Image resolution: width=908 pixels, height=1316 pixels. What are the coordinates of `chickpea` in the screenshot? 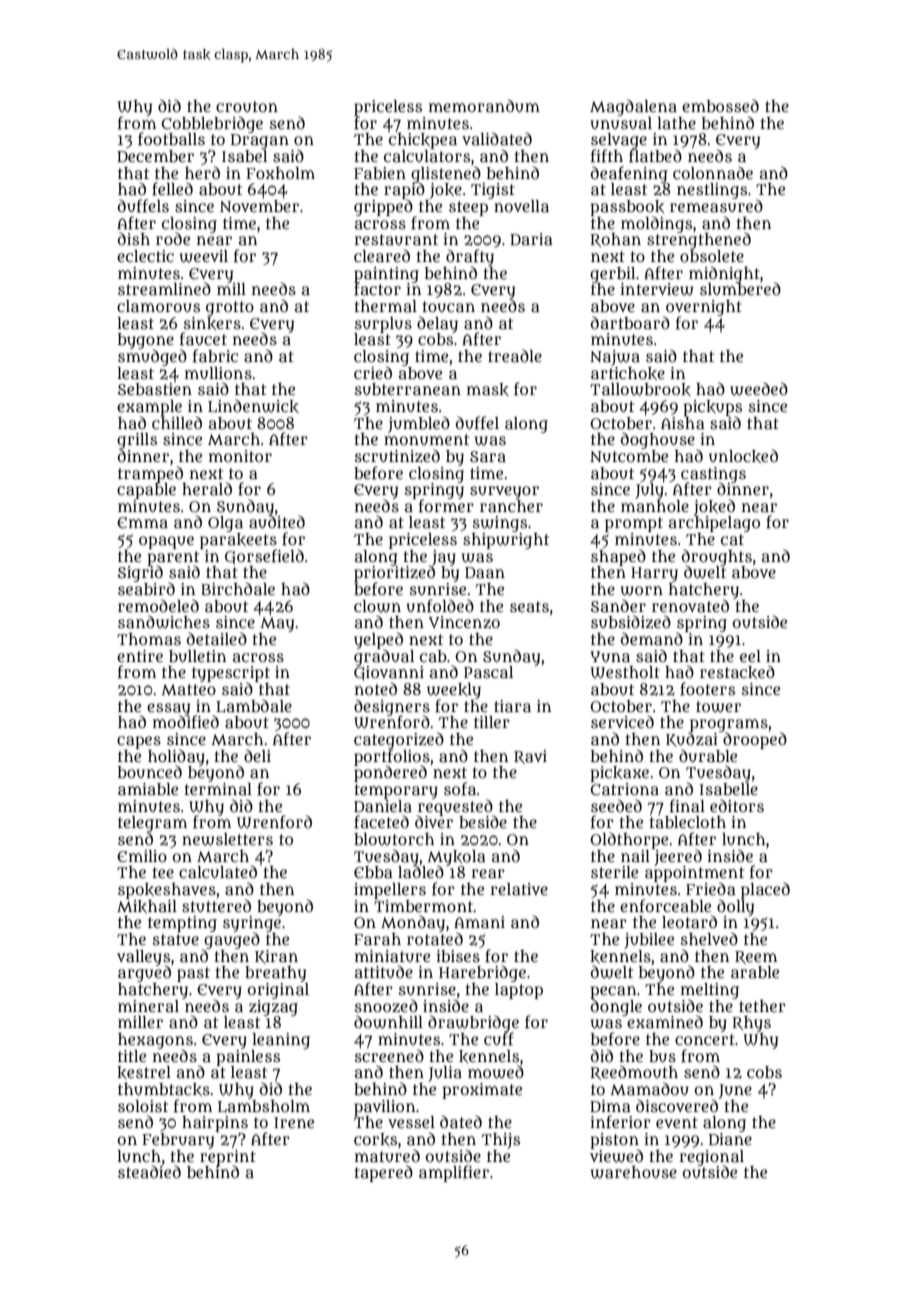 It's located at (423, 141).
